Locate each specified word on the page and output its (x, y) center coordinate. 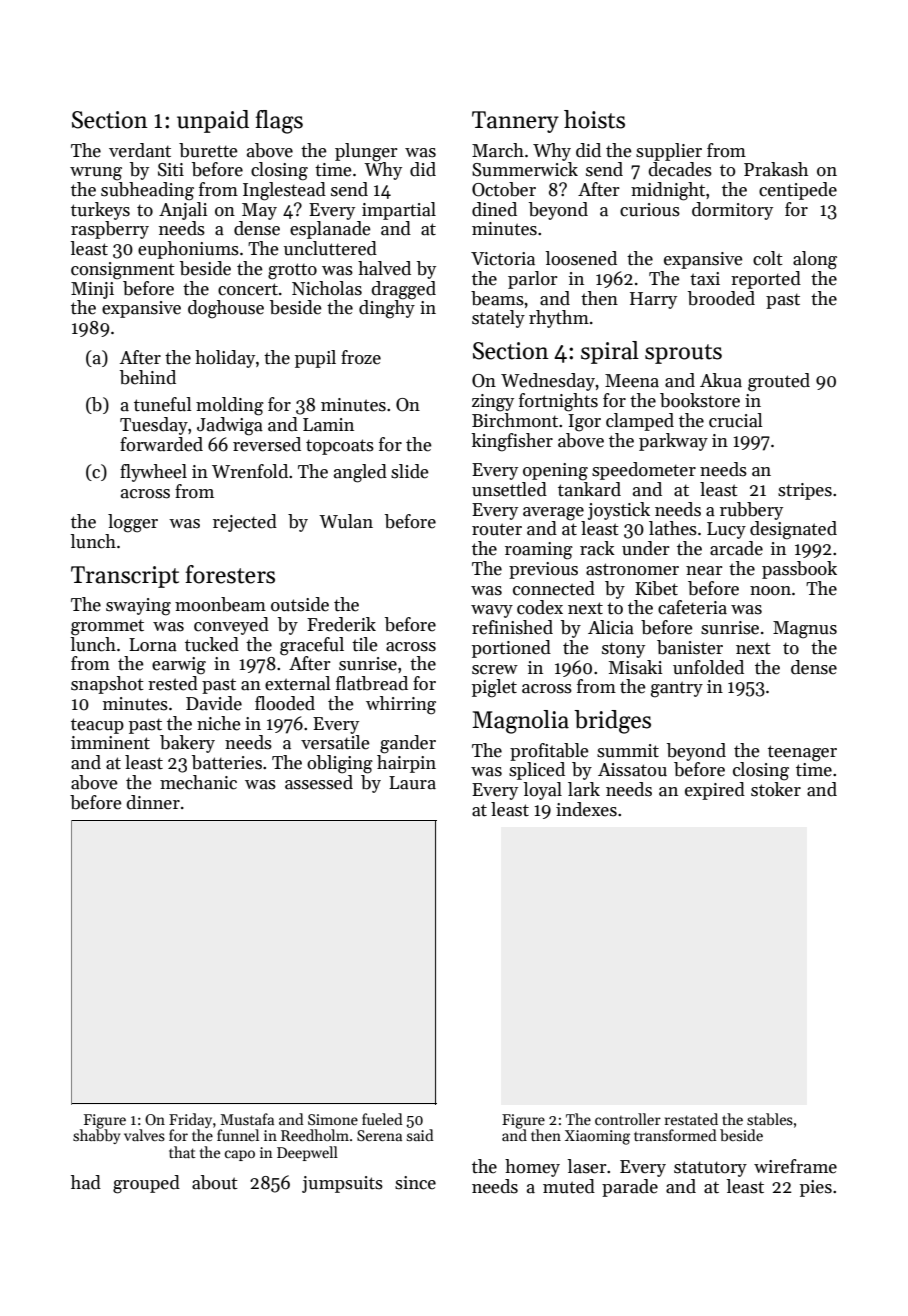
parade (630, 1188)
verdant (140, 150)
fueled (382, 1119)
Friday (190, 1120)
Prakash (776, 169)
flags (279, 122)
